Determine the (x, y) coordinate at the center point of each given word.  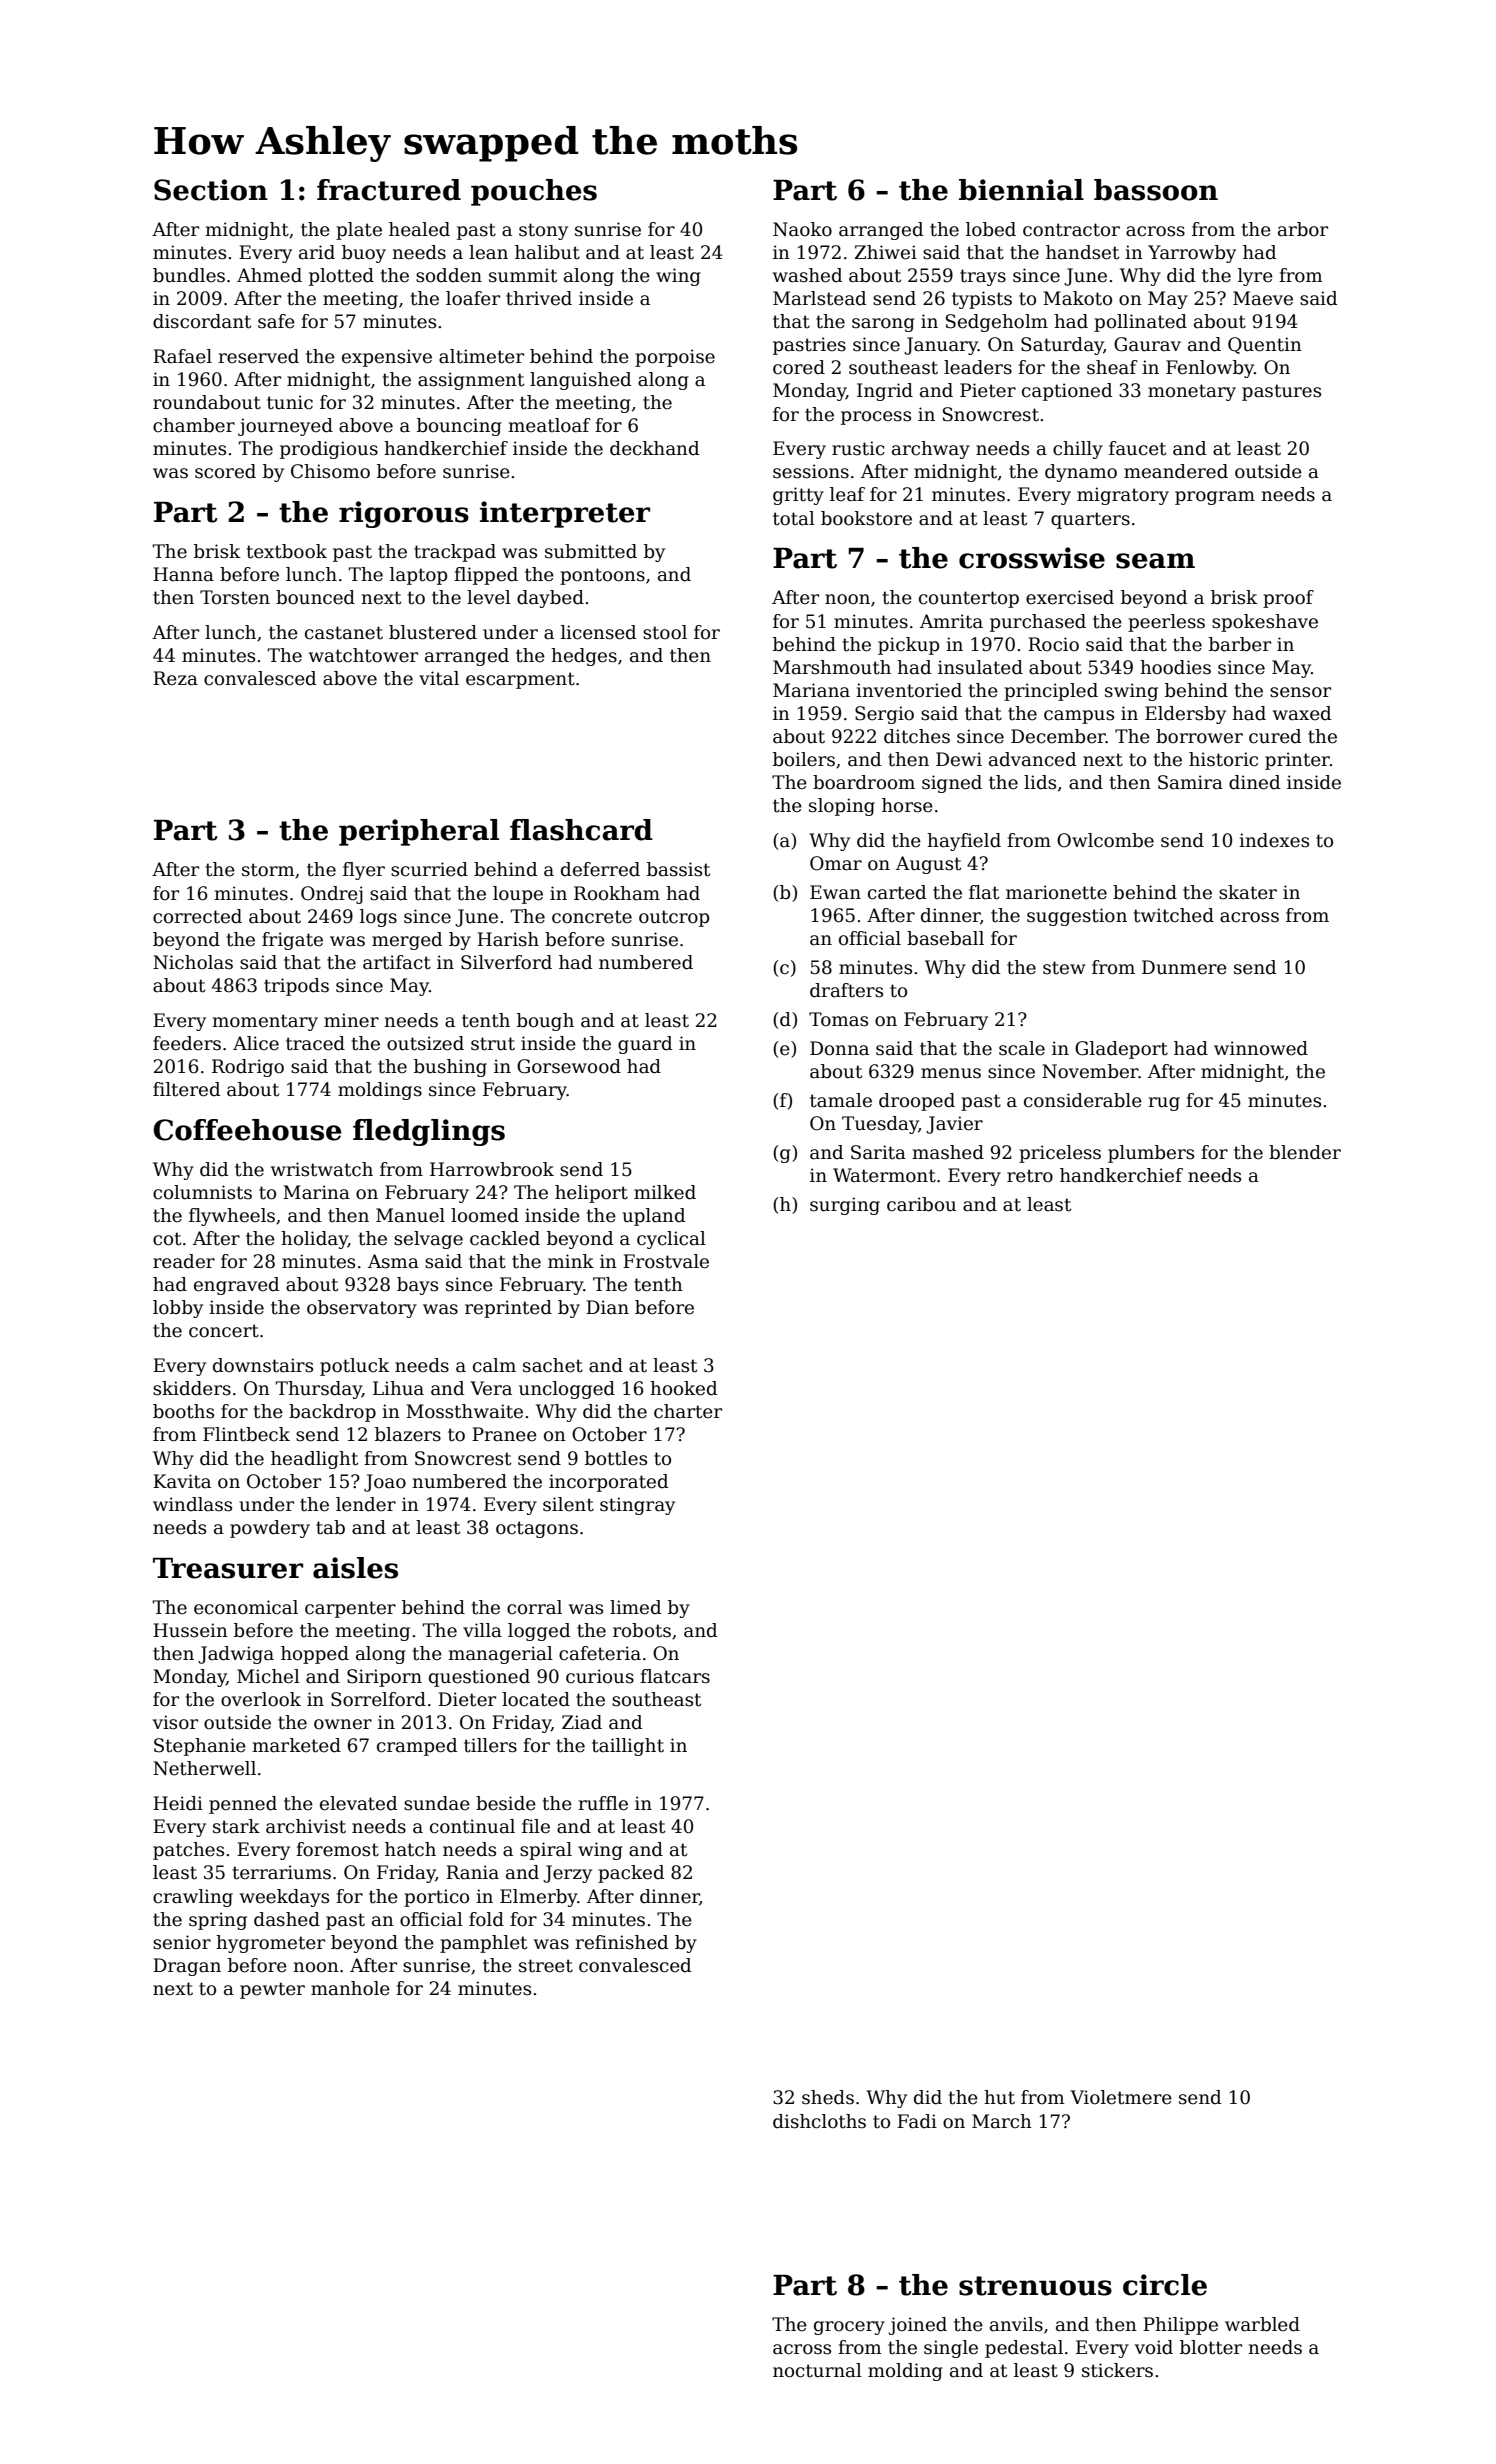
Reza (175, 678)
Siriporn (384, 1678)
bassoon (1156, 190)
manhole (350, 1988)
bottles (616, 1458)
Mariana (811, 690)
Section (211, 190)
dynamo (1081, 473)
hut (999, 2097)
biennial (1021, 190)
